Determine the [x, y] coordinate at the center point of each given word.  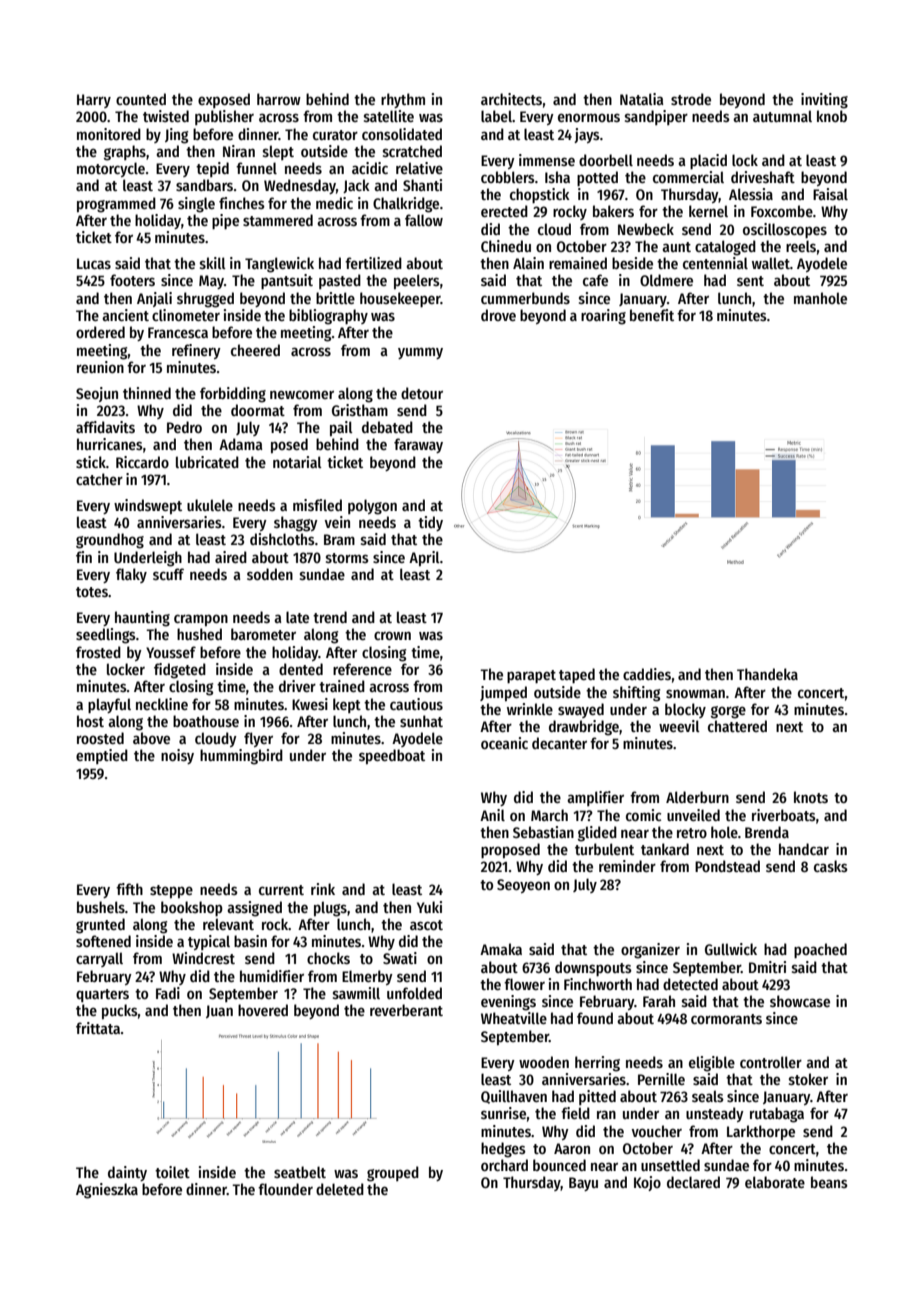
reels [801, 246]
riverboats [784, 815]
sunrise [503, 1113]
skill [213, 263]
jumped [503, 693]
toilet [172, 1172]
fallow [424, 220]
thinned [147, 393]
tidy [430, 523]
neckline [162, 704]
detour [422, 393]
